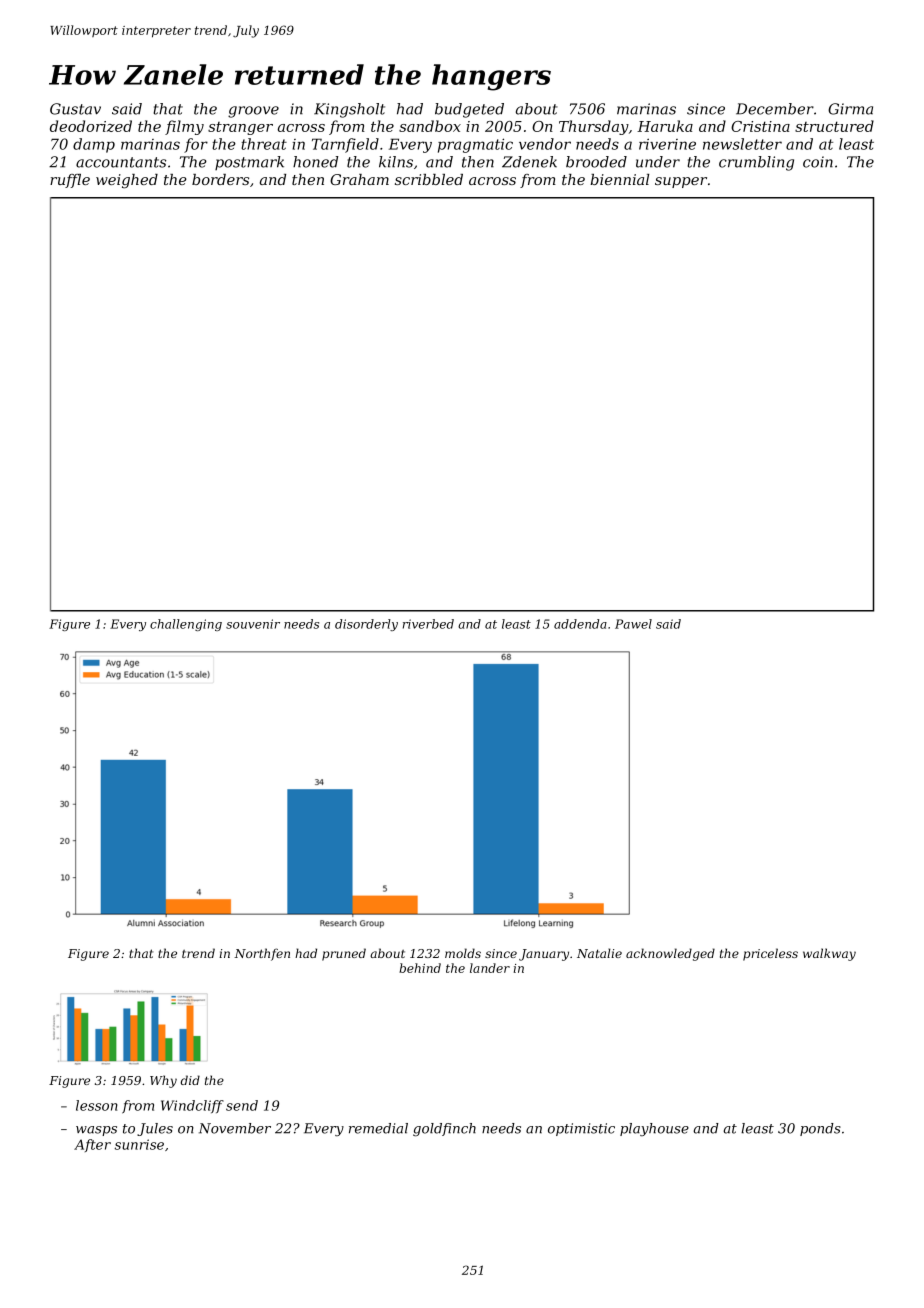 Image resolution: width=924 pixels, height=1308 pixels. What do you see at coordinates (378, 1128) in the page?
I see `remedial` at bounding box center [378, 1128].
